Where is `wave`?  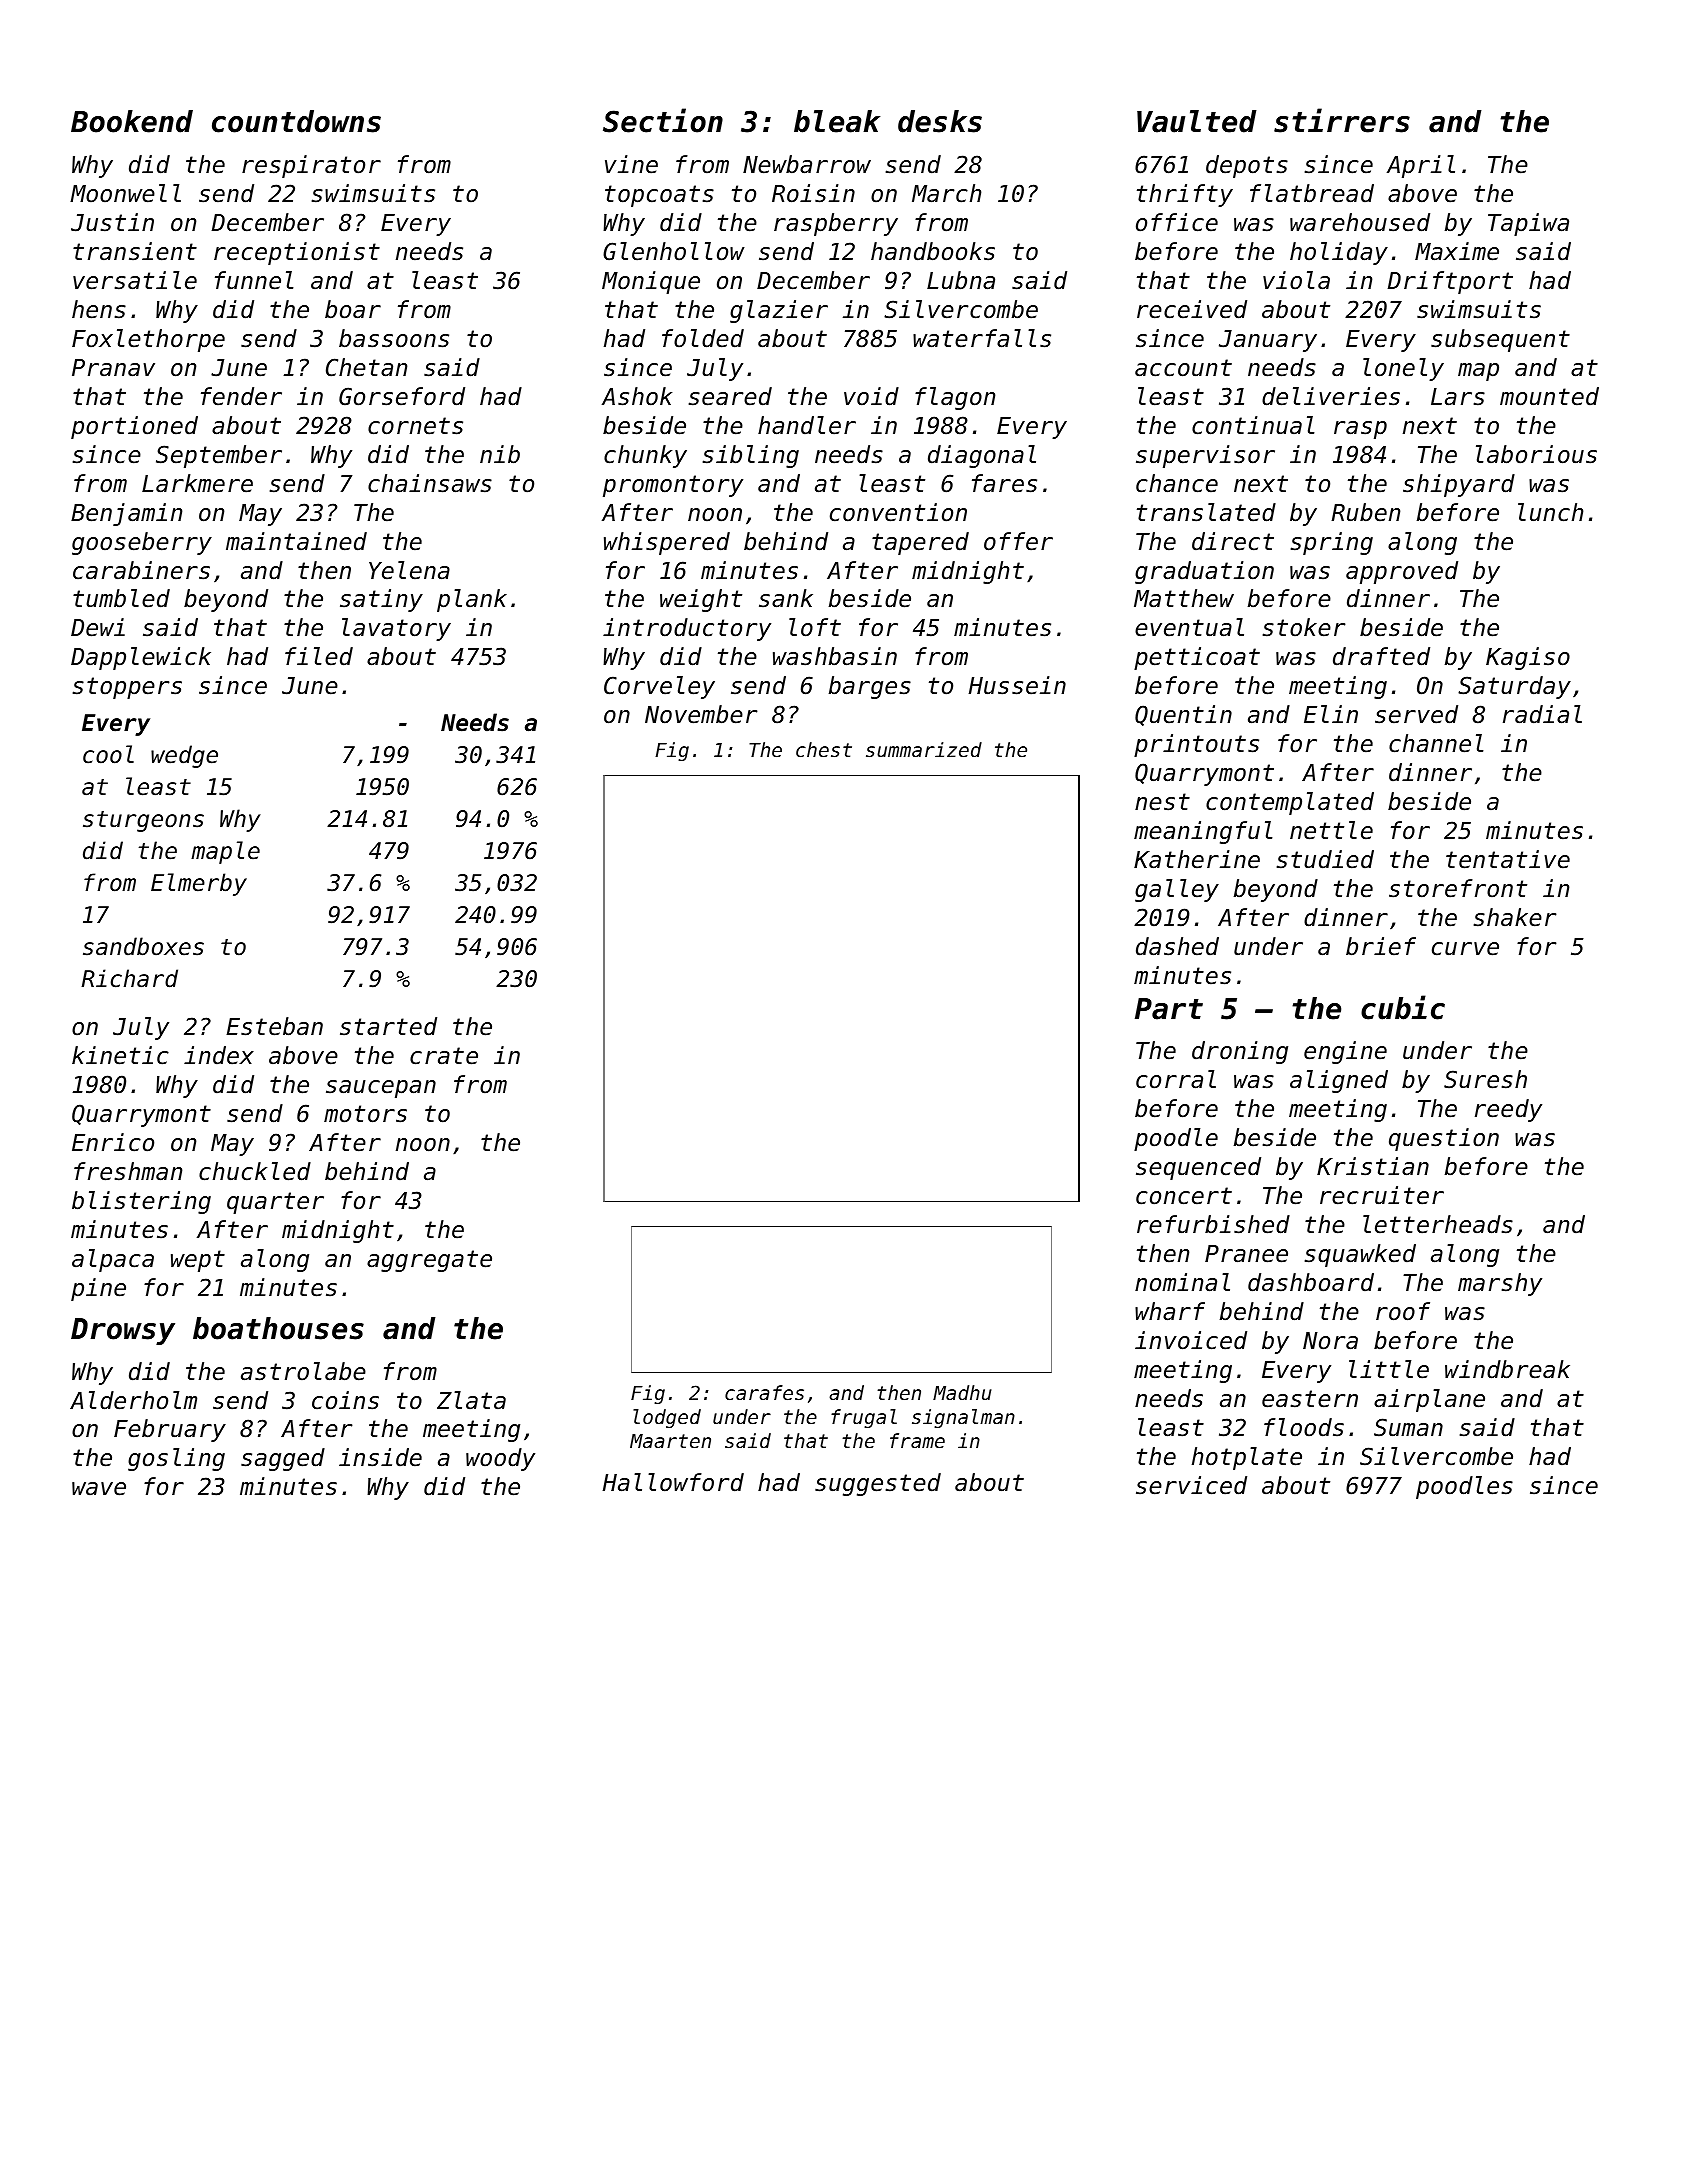
wave is located at coordinates (99, 1489).
